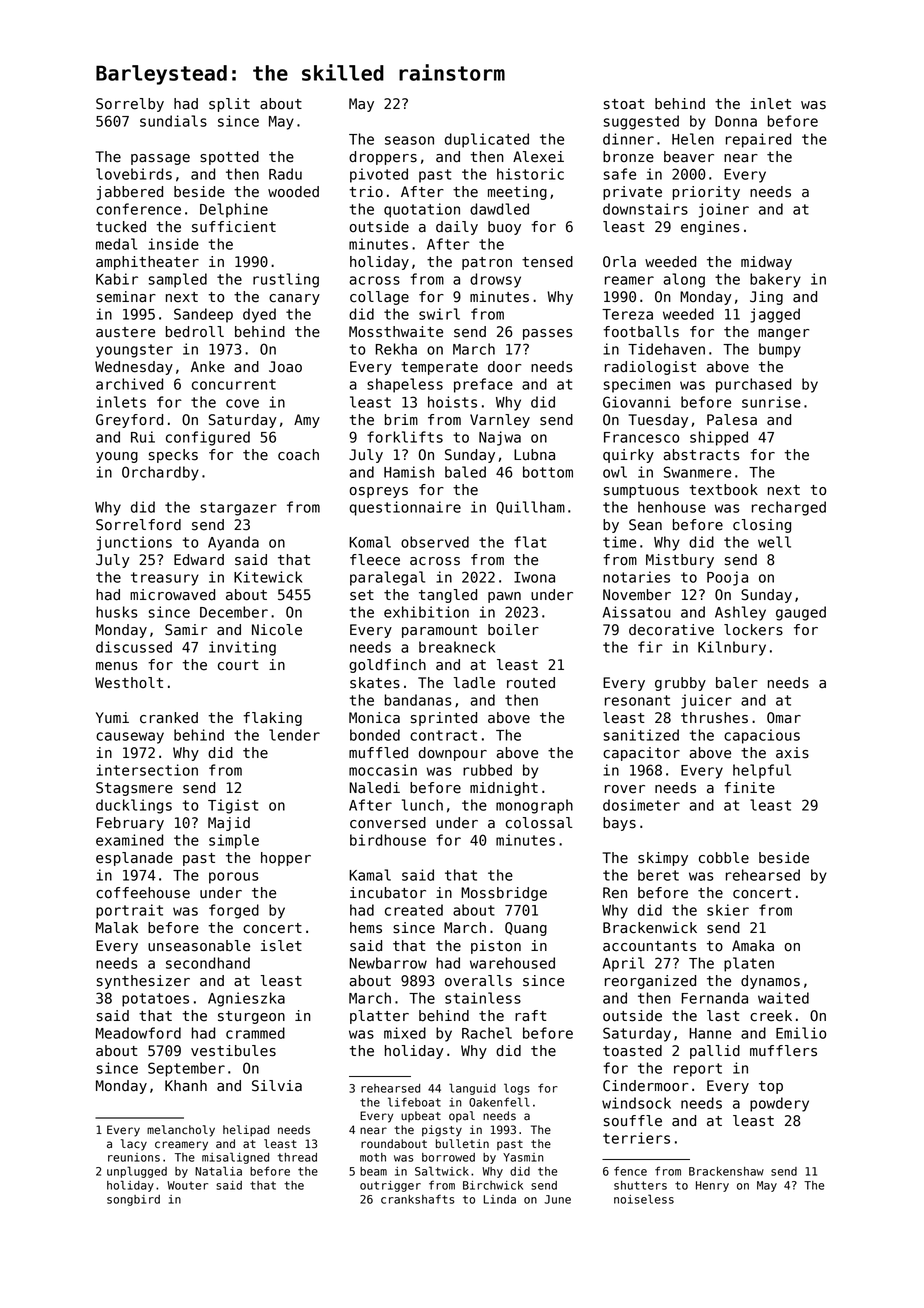  I want to click on logs, so click(517, 1089).
